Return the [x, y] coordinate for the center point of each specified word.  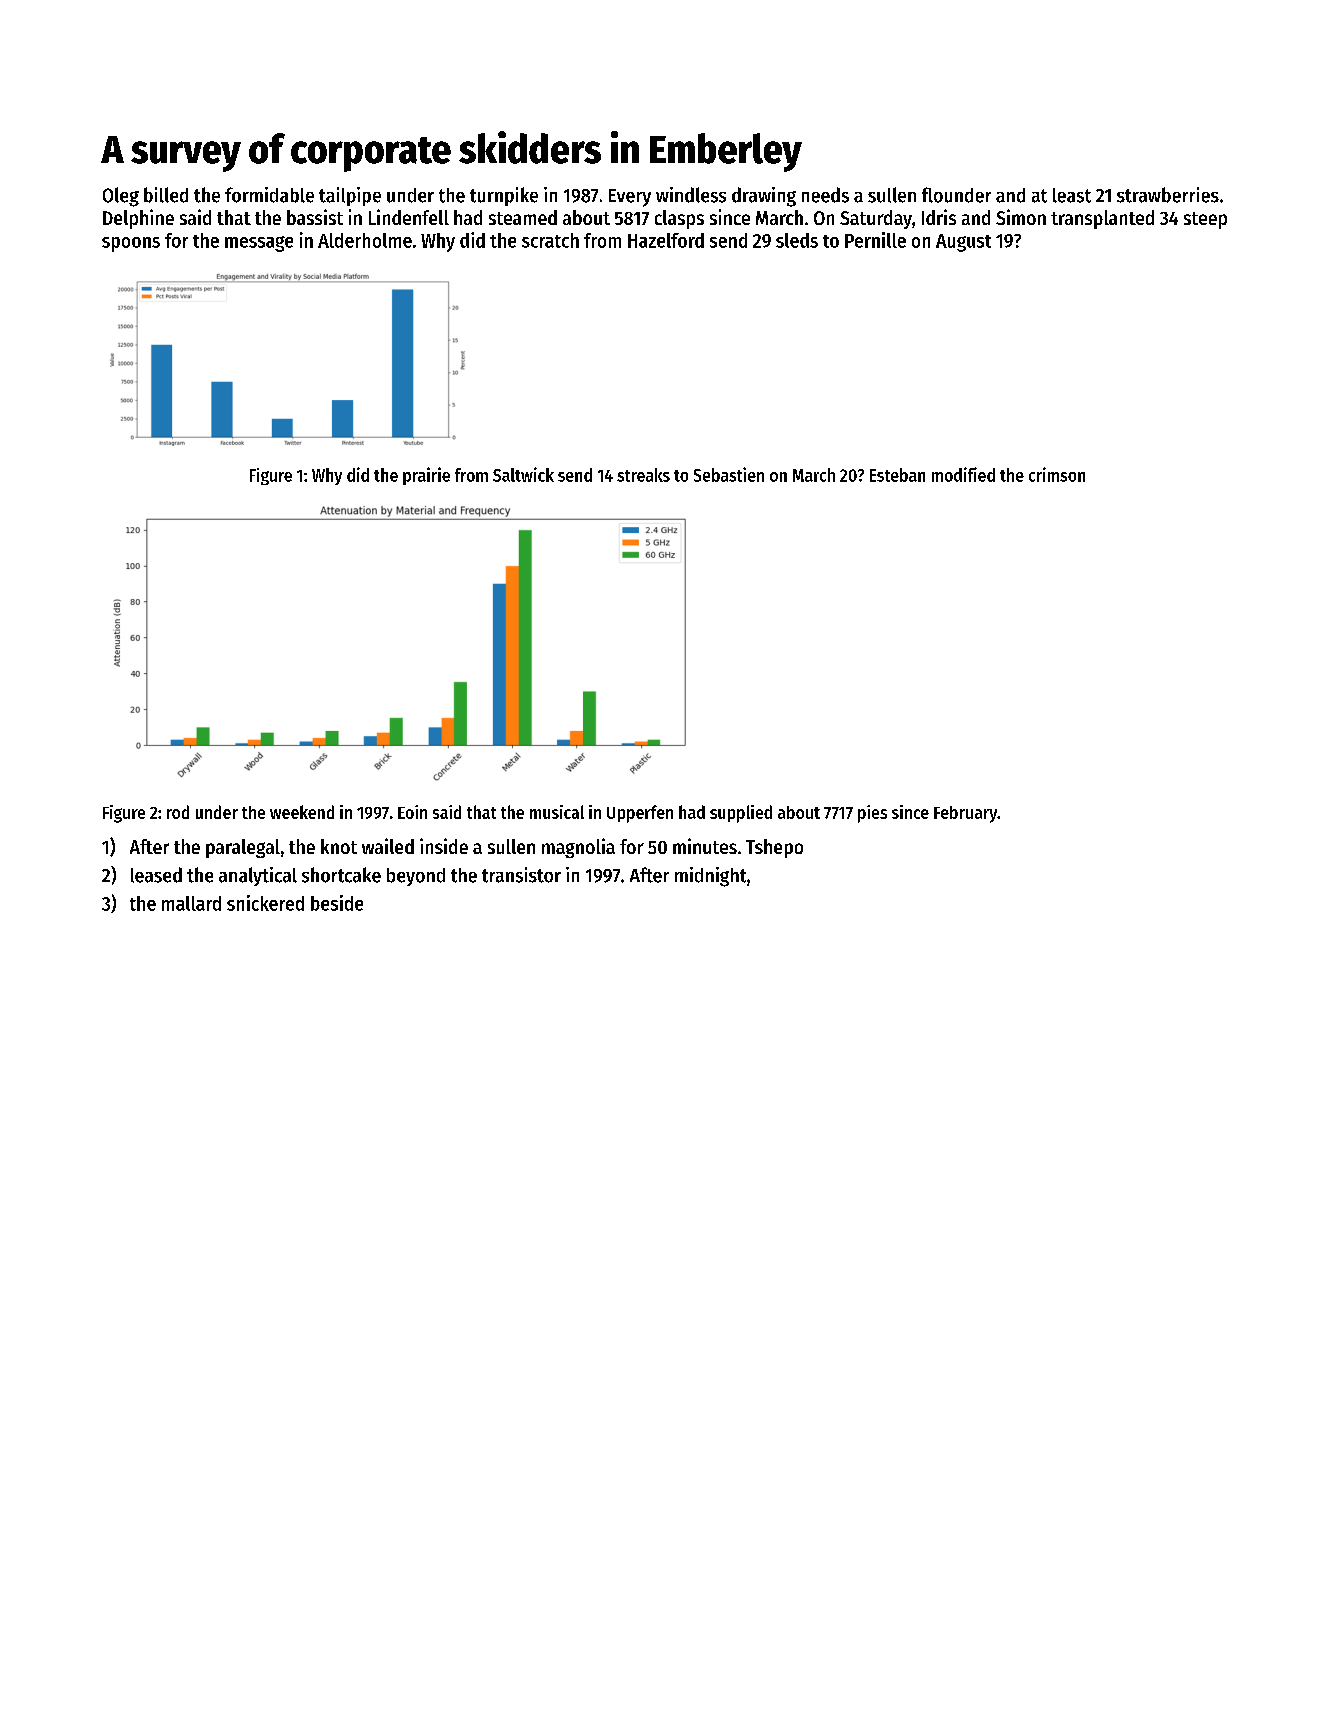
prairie [426, 476]
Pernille [875, 240]
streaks [643, 475]
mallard [191, 903]
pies [872, 814]
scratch [550, 240]
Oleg [121, 197]
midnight [710, 877]
